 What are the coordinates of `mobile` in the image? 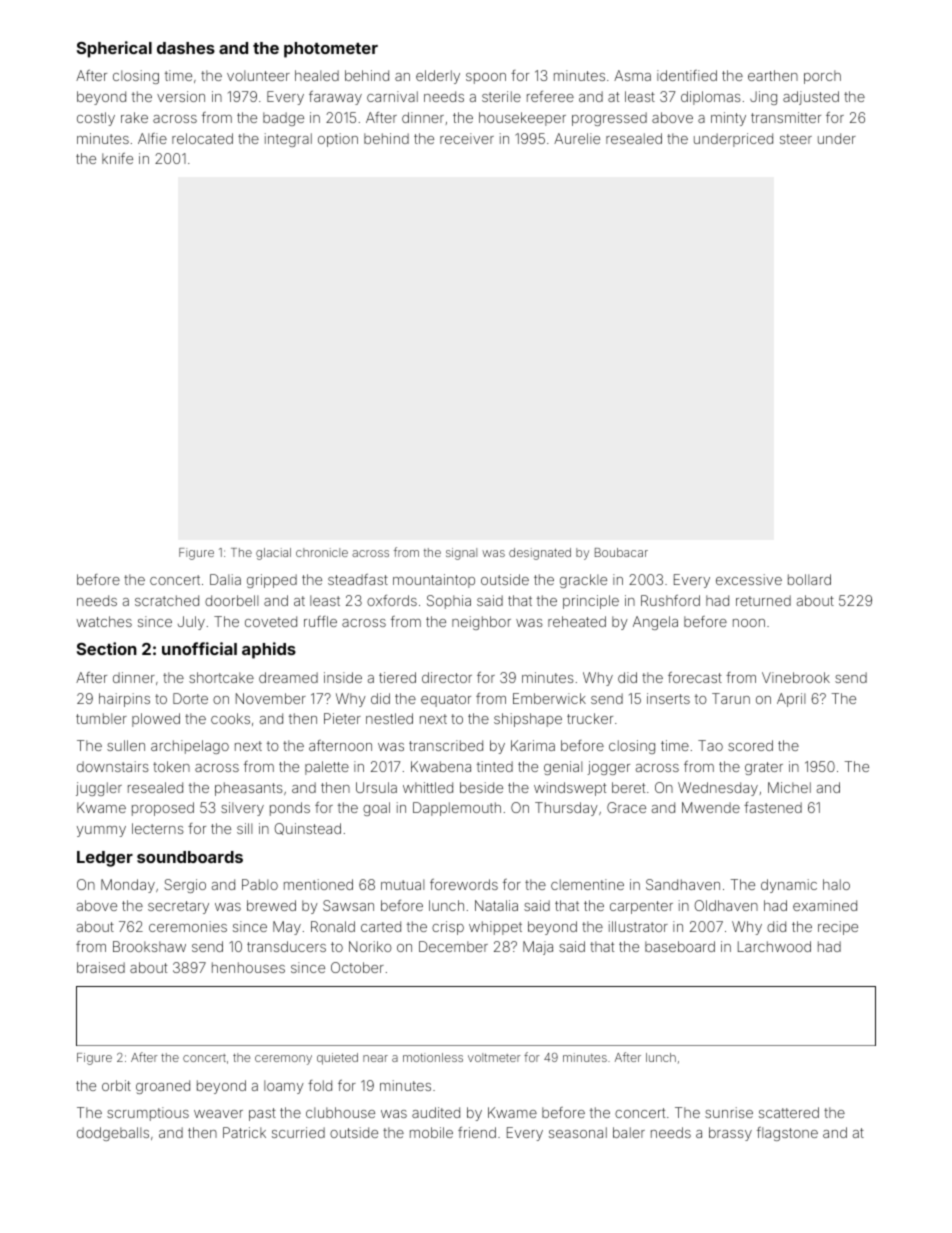 It's located at (431, 1132).
